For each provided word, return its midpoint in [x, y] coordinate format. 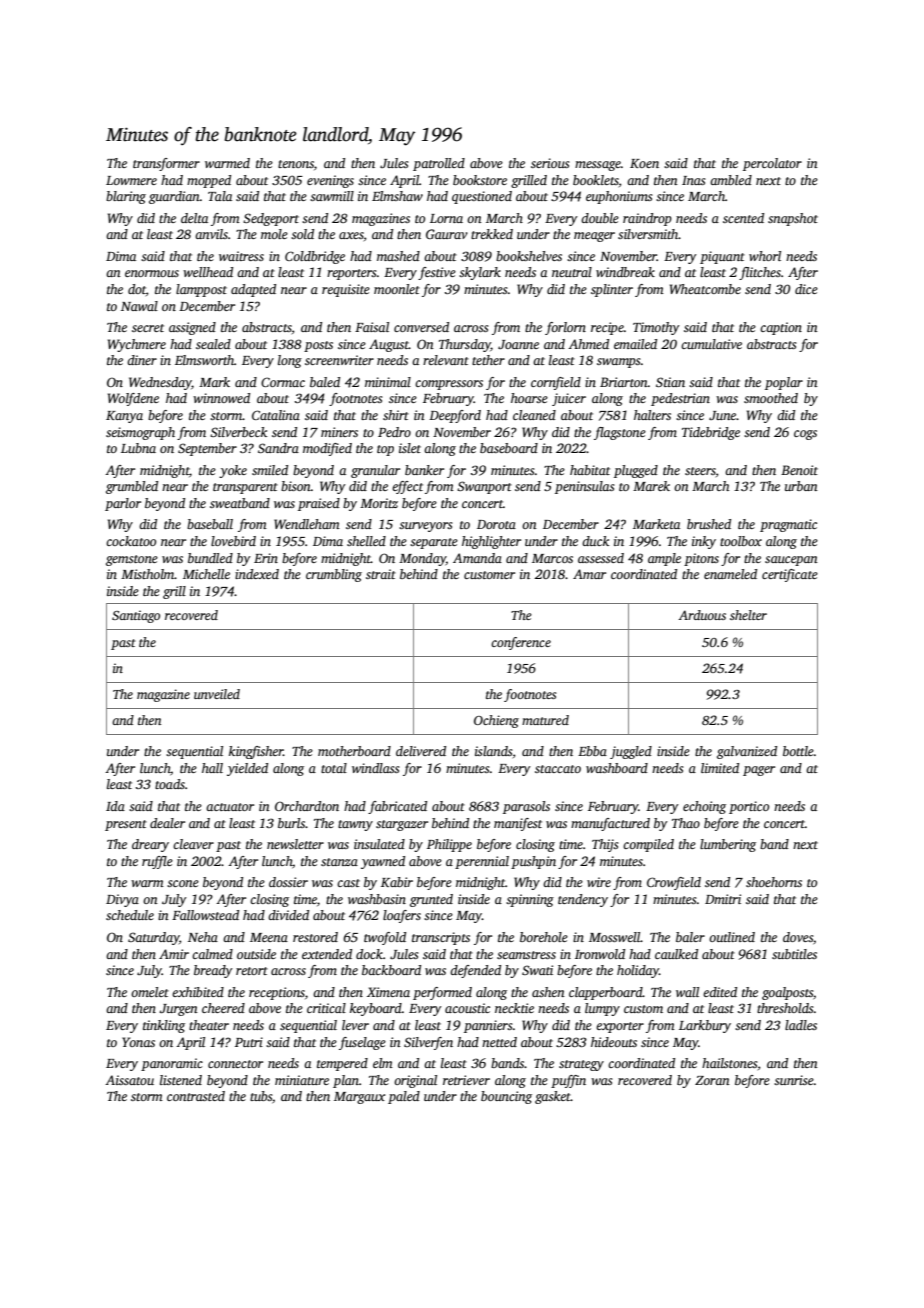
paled [404, 1097]
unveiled [217, 694]
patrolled [439, 164]
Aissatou [129, 1080]
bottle [798, 751]
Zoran [712, 1080]
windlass [375, 768]
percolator [772, 164]
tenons [296, 164]
